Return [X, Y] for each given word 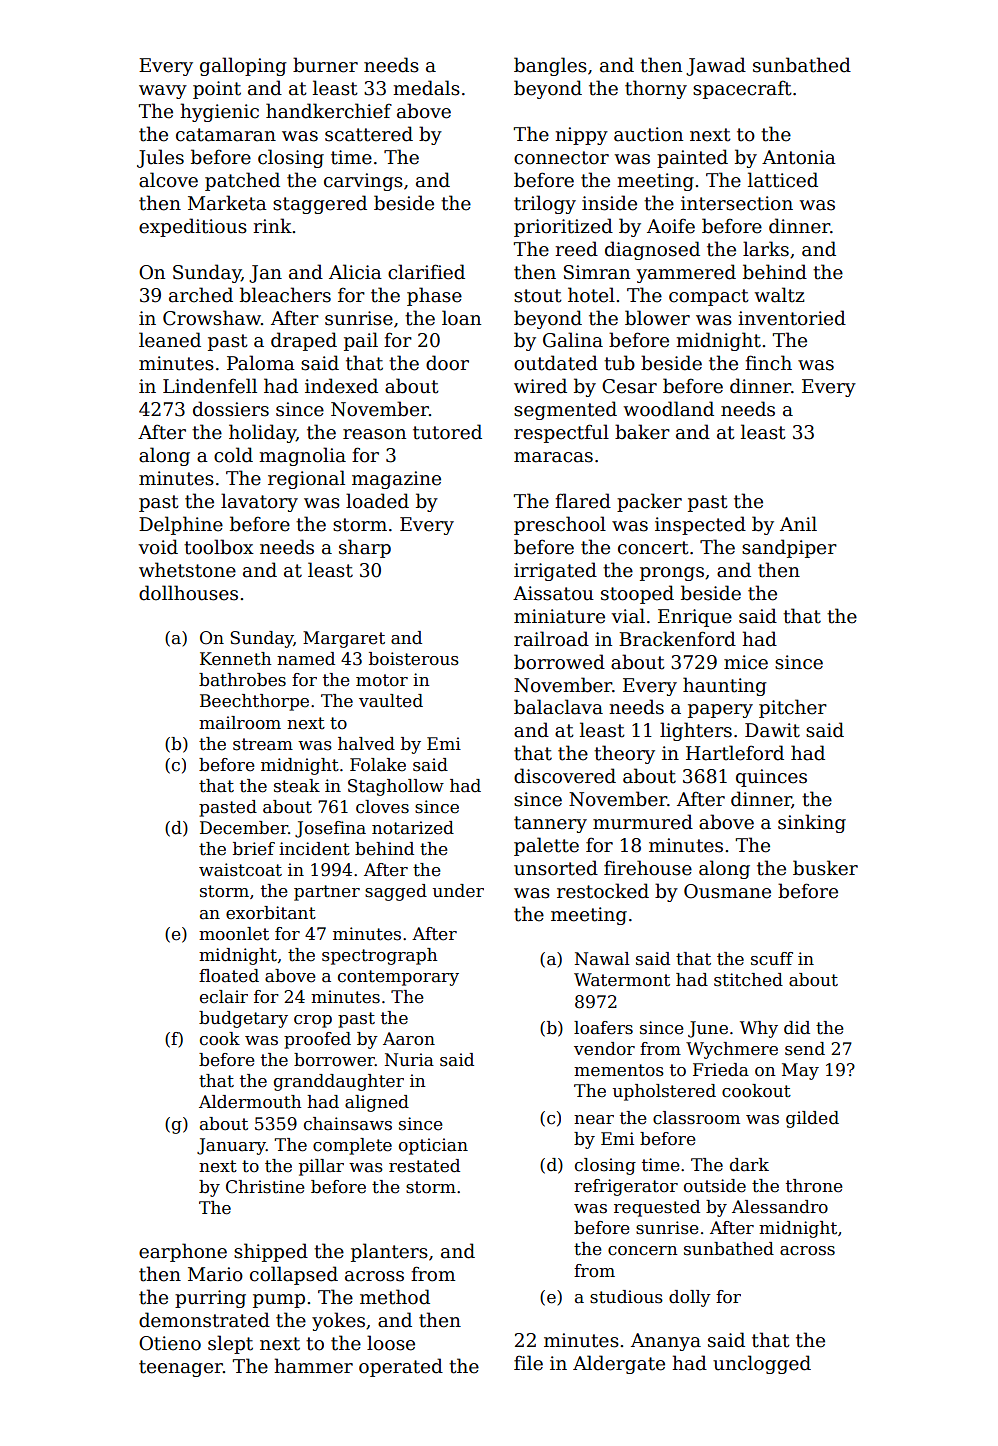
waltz [779, 295]
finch [768, 363]
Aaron [409, 1039]
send [805, 1049]
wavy [163, 92]
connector [561, 158]
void [158, 547]
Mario [215, 1274]
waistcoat [240, 870]
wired [540, 386]
